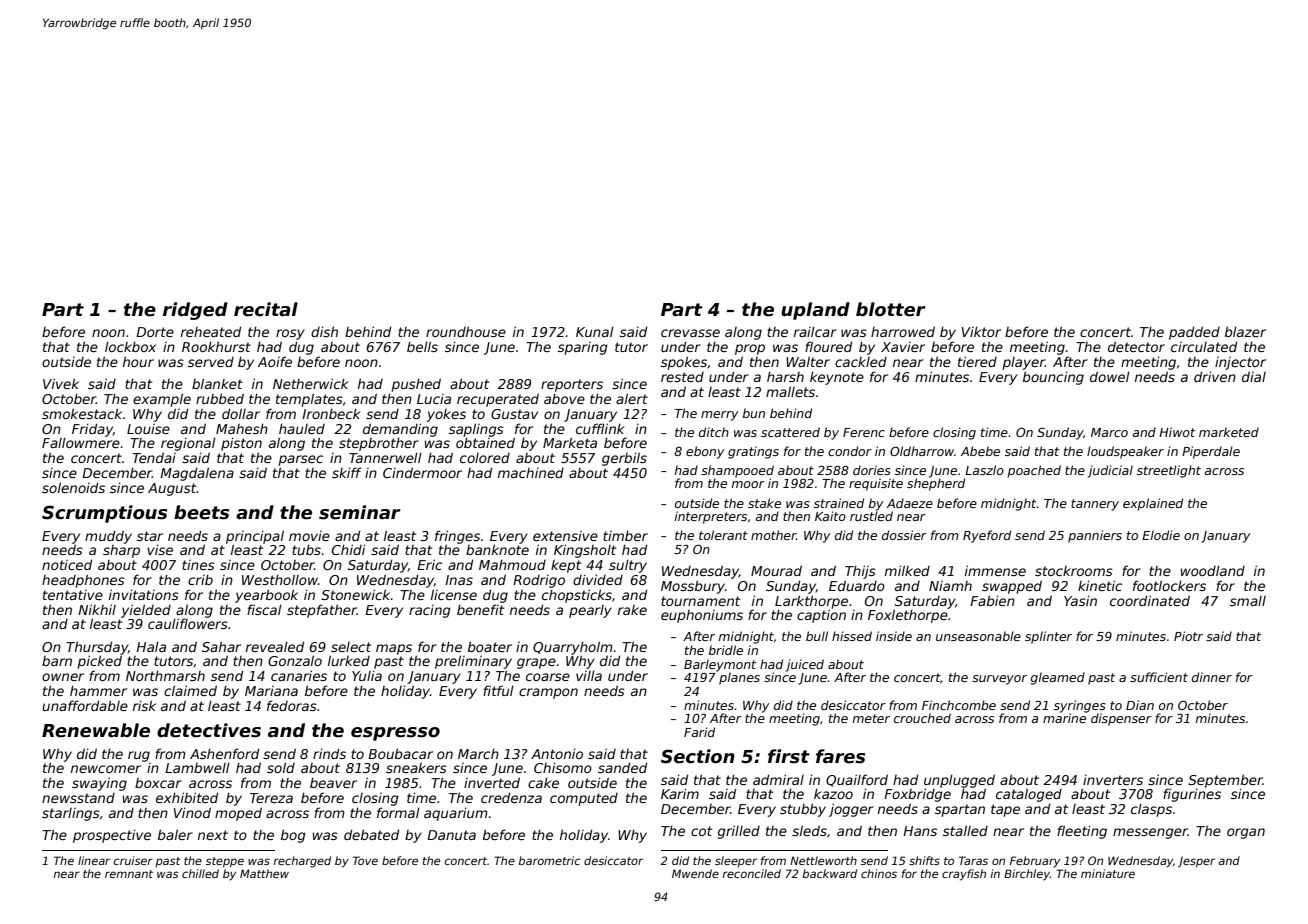 The width and height of the screenshot is (1308, 924). Describe the element at coordinates (817, 636) in the screenshot. I see `bull` at that location.
